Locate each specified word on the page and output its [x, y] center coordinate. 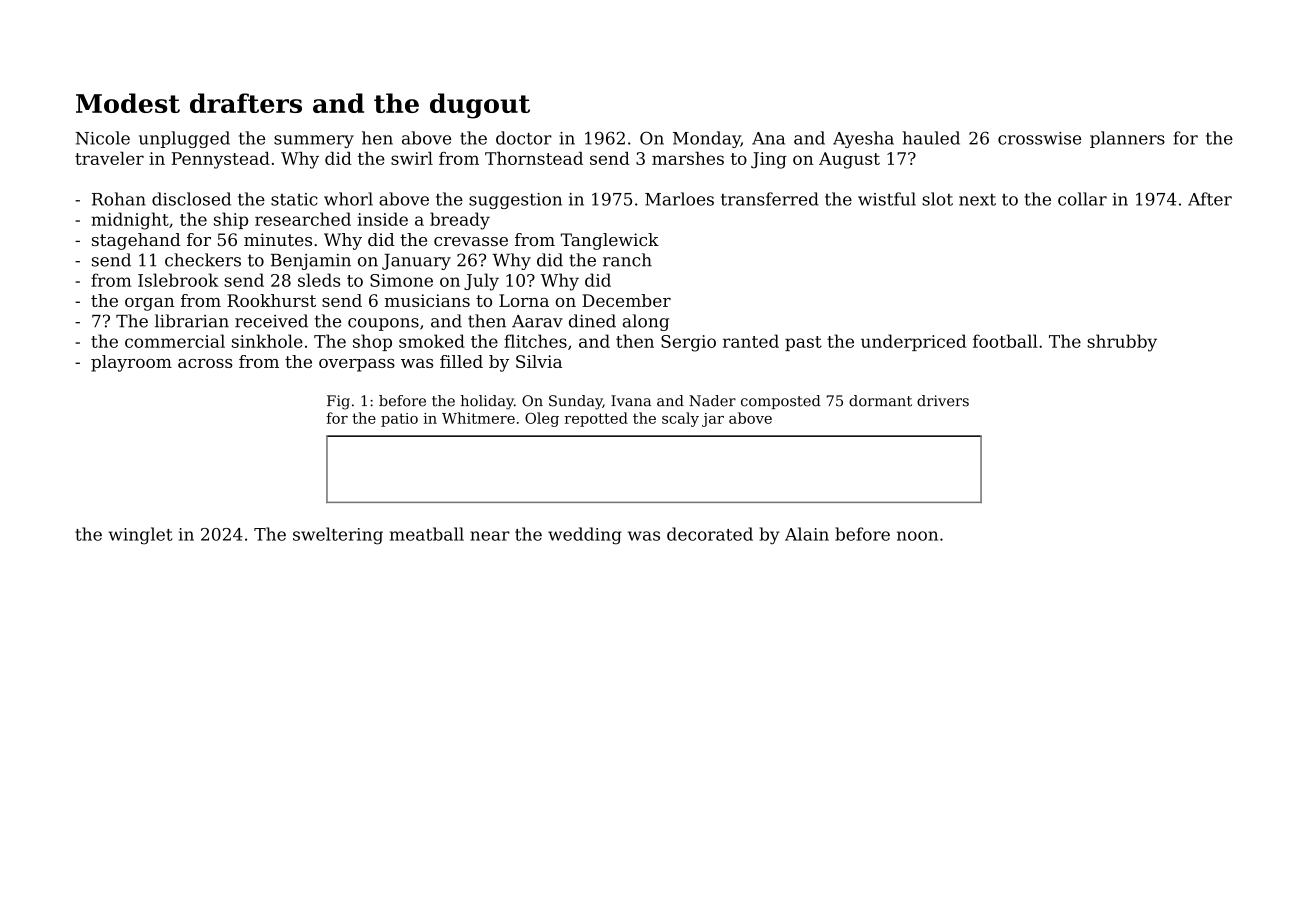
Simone [401, 280]
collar [1082, 199]
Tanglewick [610, 241]
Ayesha [863, 139]
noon [917, 536]
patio [399, 420]
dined [592, 321]
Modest [128, 103]
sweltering [338, 536]
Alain [807, 534]
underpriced [913, 342]
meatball [427, 534]
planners [1127, 139]
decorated [710, 534]
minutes [278, 239]
